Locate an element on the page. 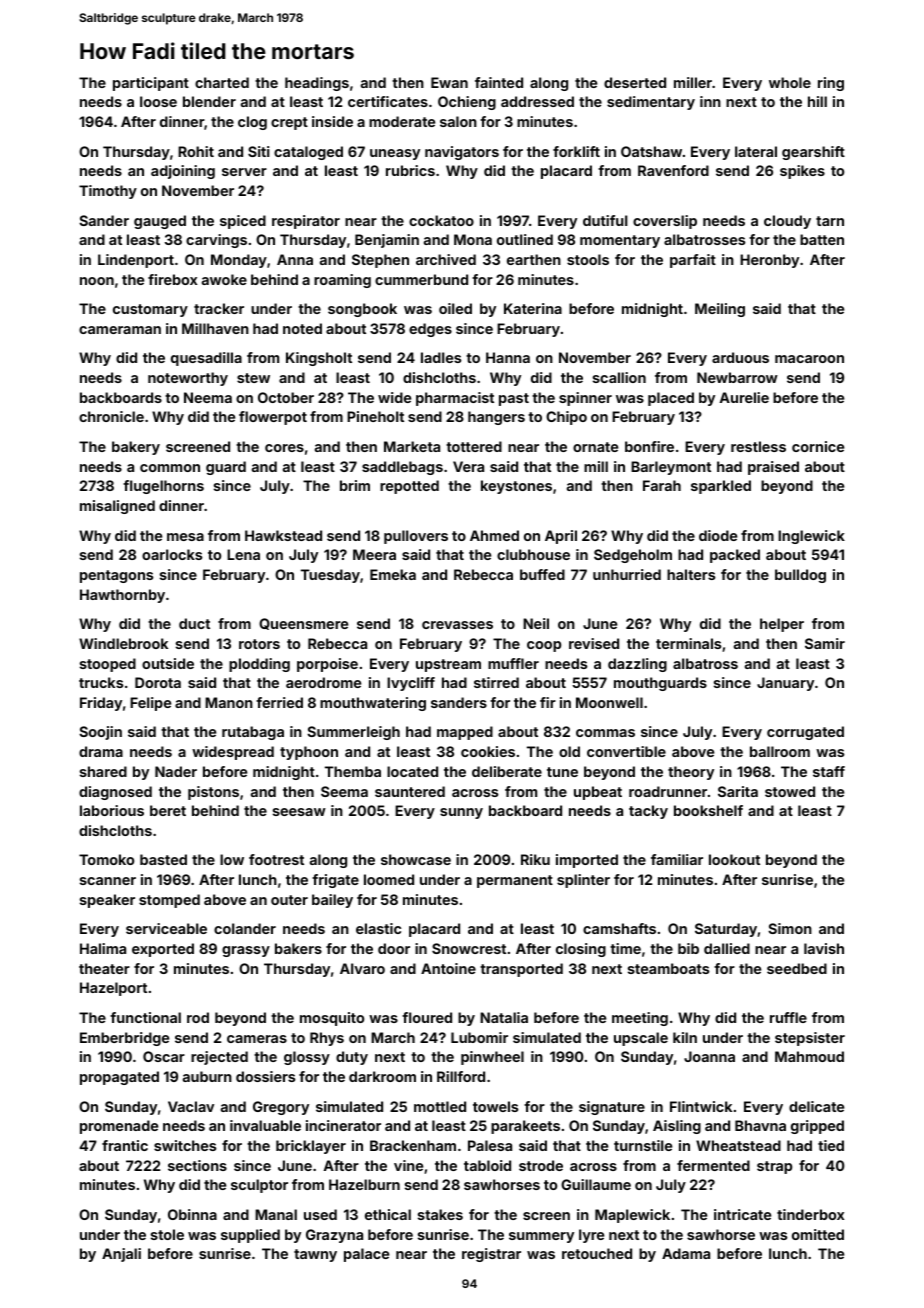 Image resolution: width=924 pixels, height=1308 pixels. hill is located at coordinates (817, 101).
